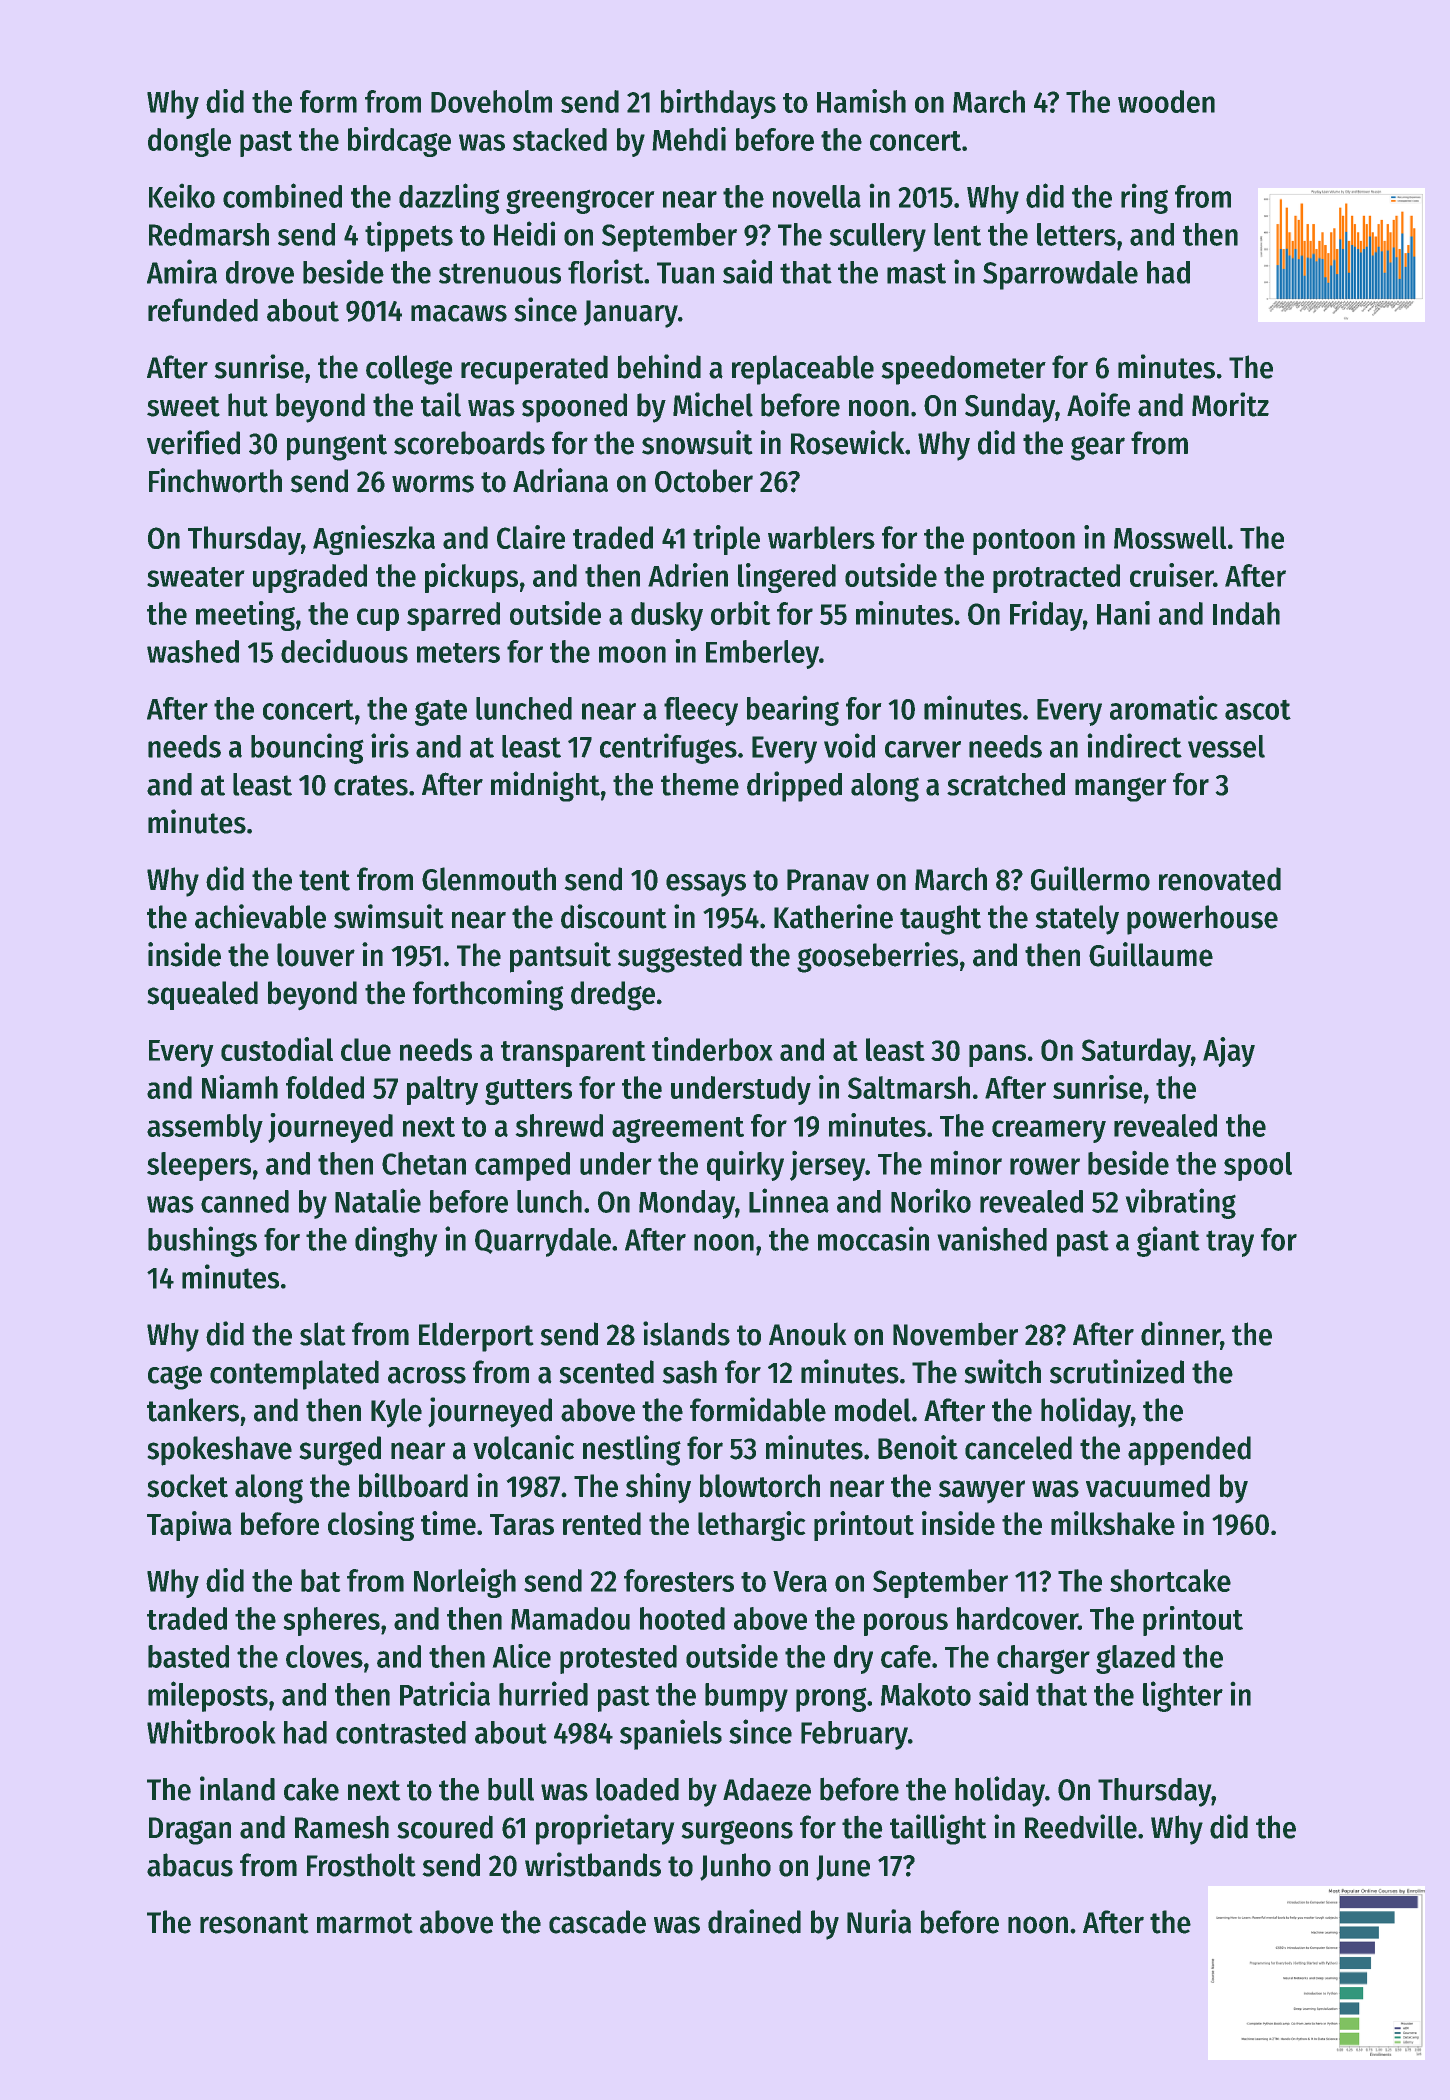  I want to click on Redmarsh, so click(209, 234).
